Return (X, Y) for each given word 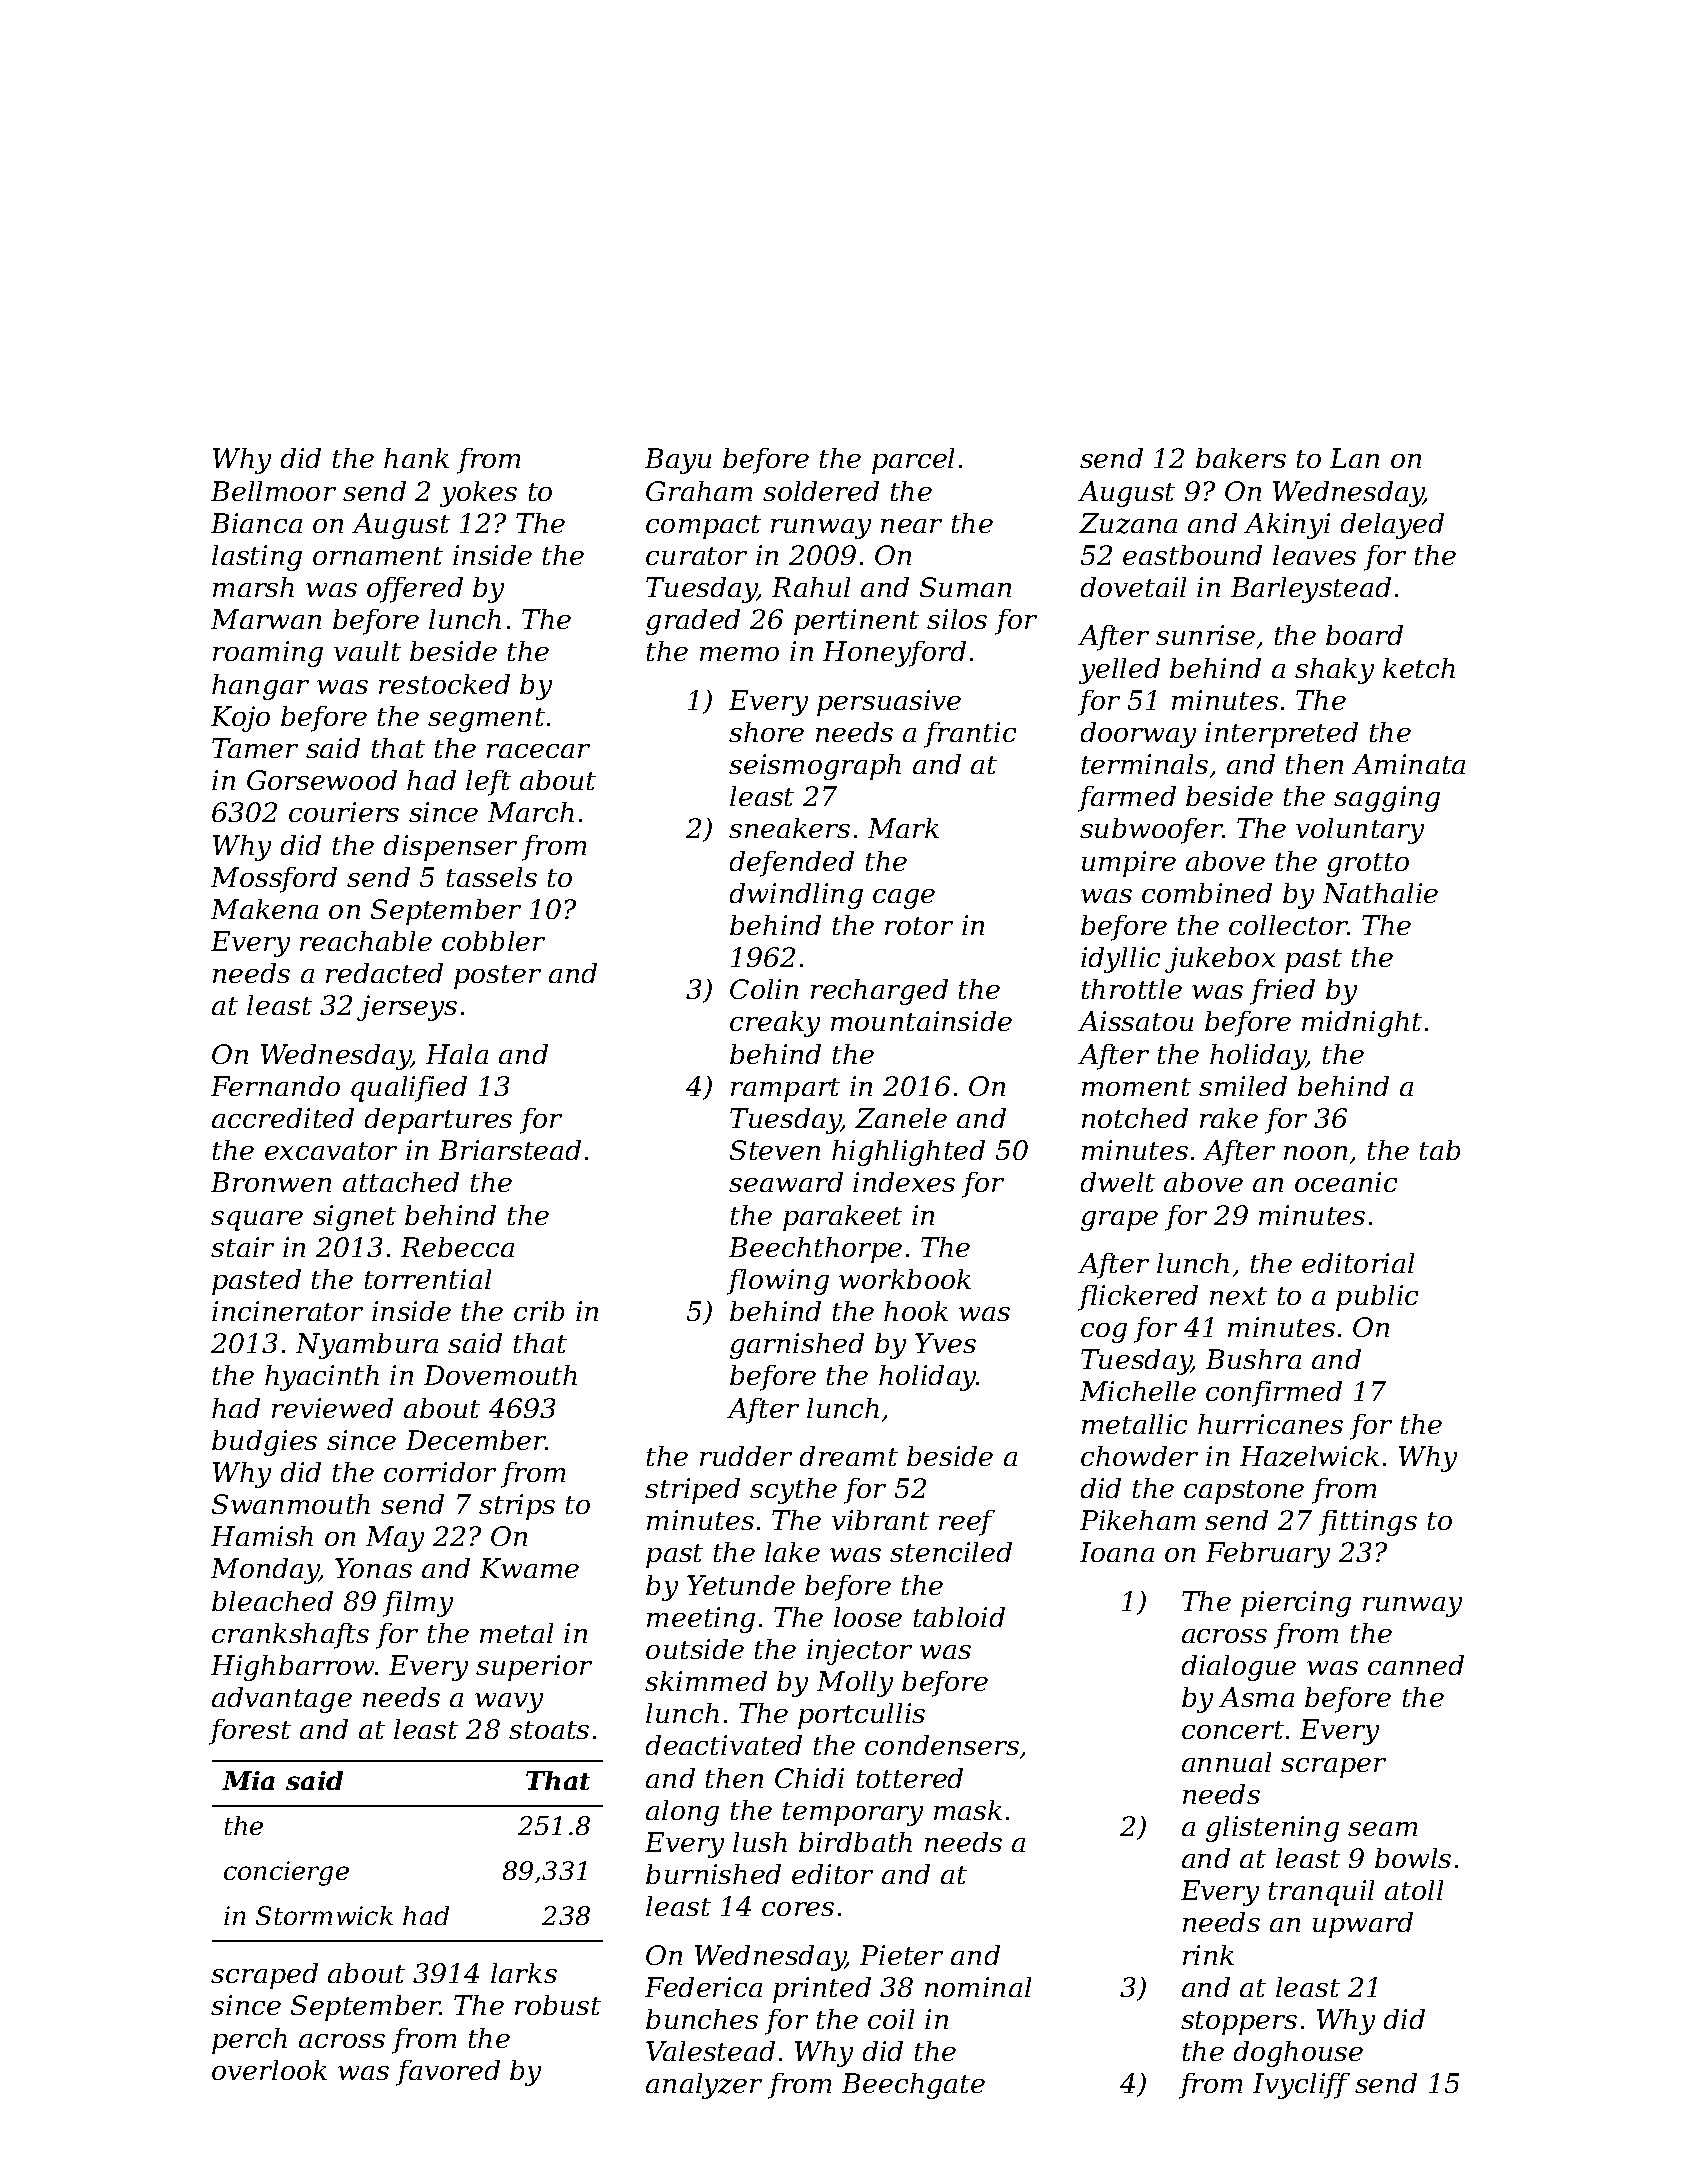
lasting (257, 558)
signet (354, 1218)
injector (859, 1652)
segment (486, 720)
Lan (1354, 458)
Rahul (811, 587)
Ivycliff (1301, 2086)
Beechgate (913, 2086)
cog (1104, 1333)
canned (1416, 1665)
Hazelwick (1309, 1456)
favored (448, 2073)
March (531, 812)
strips (517, 1507)
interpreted (1281, 735)
